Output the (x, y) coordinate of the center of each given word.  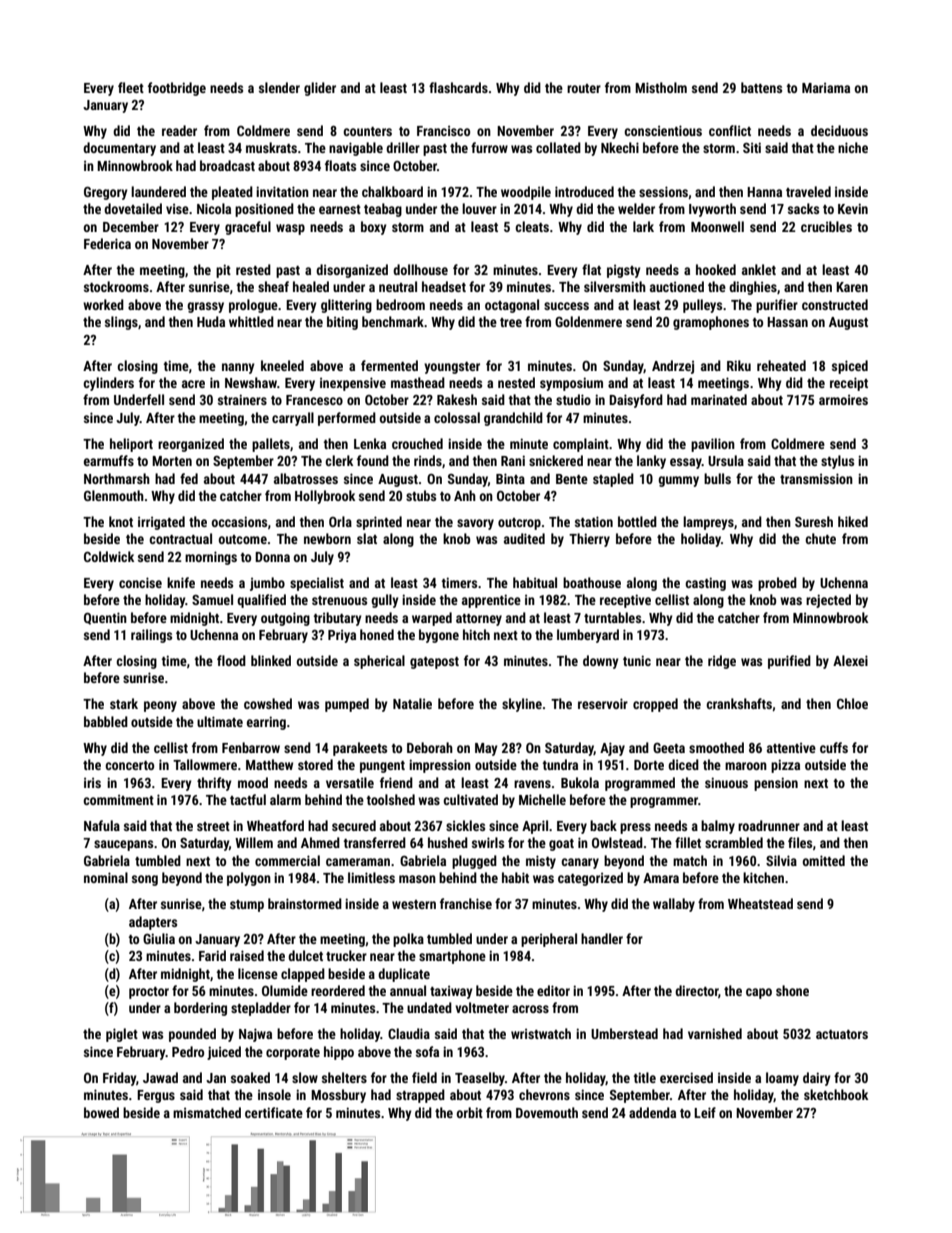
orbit (470, 1112)
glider (320, 89)
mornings (211, 558)
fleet (131, 87)
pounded (192, 1035)
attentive (791, 748)
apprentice (491, 601)
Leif (705, 1112)
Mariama (826, 88)
